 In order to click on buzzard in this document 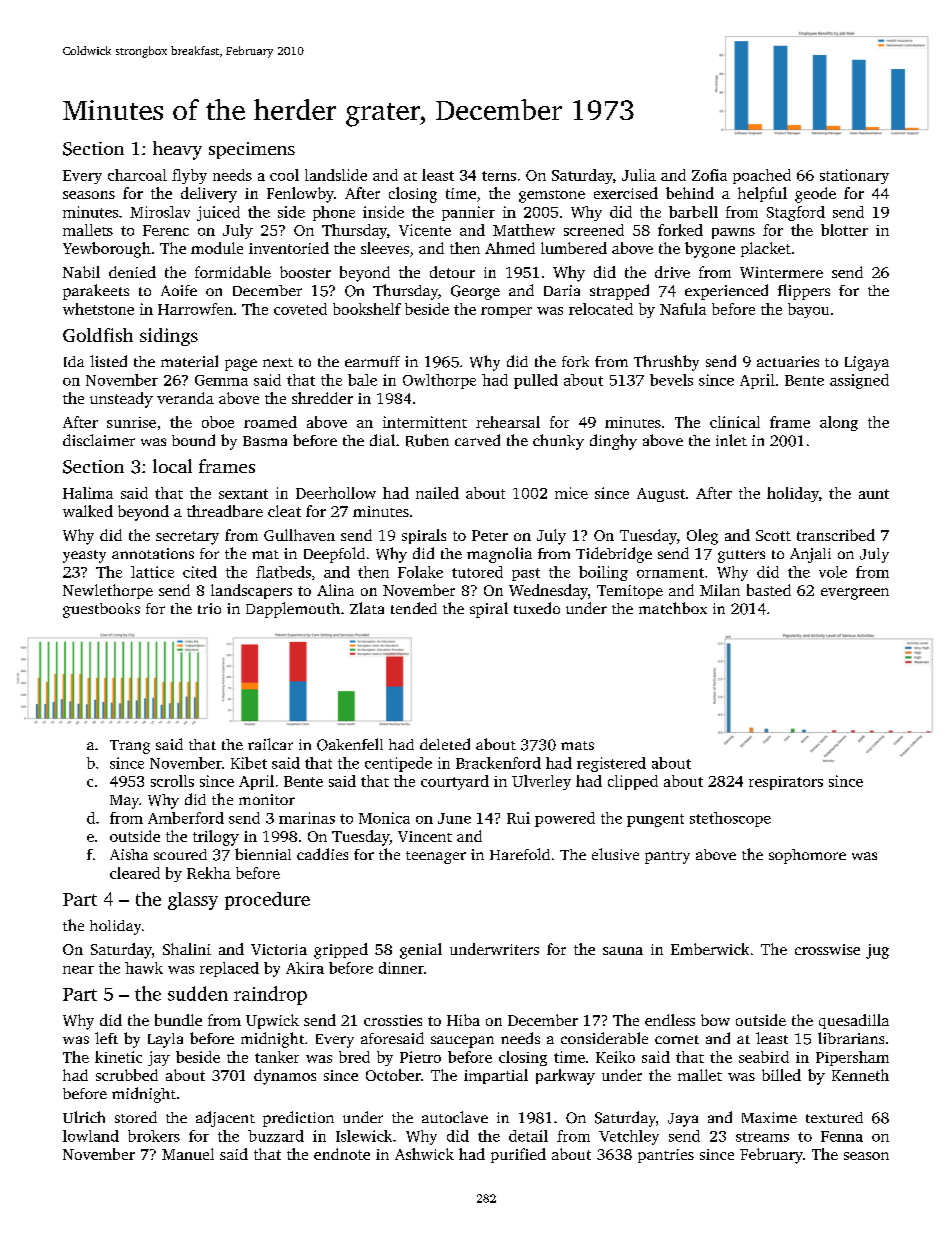, I will do `click(276, 1136)`.
